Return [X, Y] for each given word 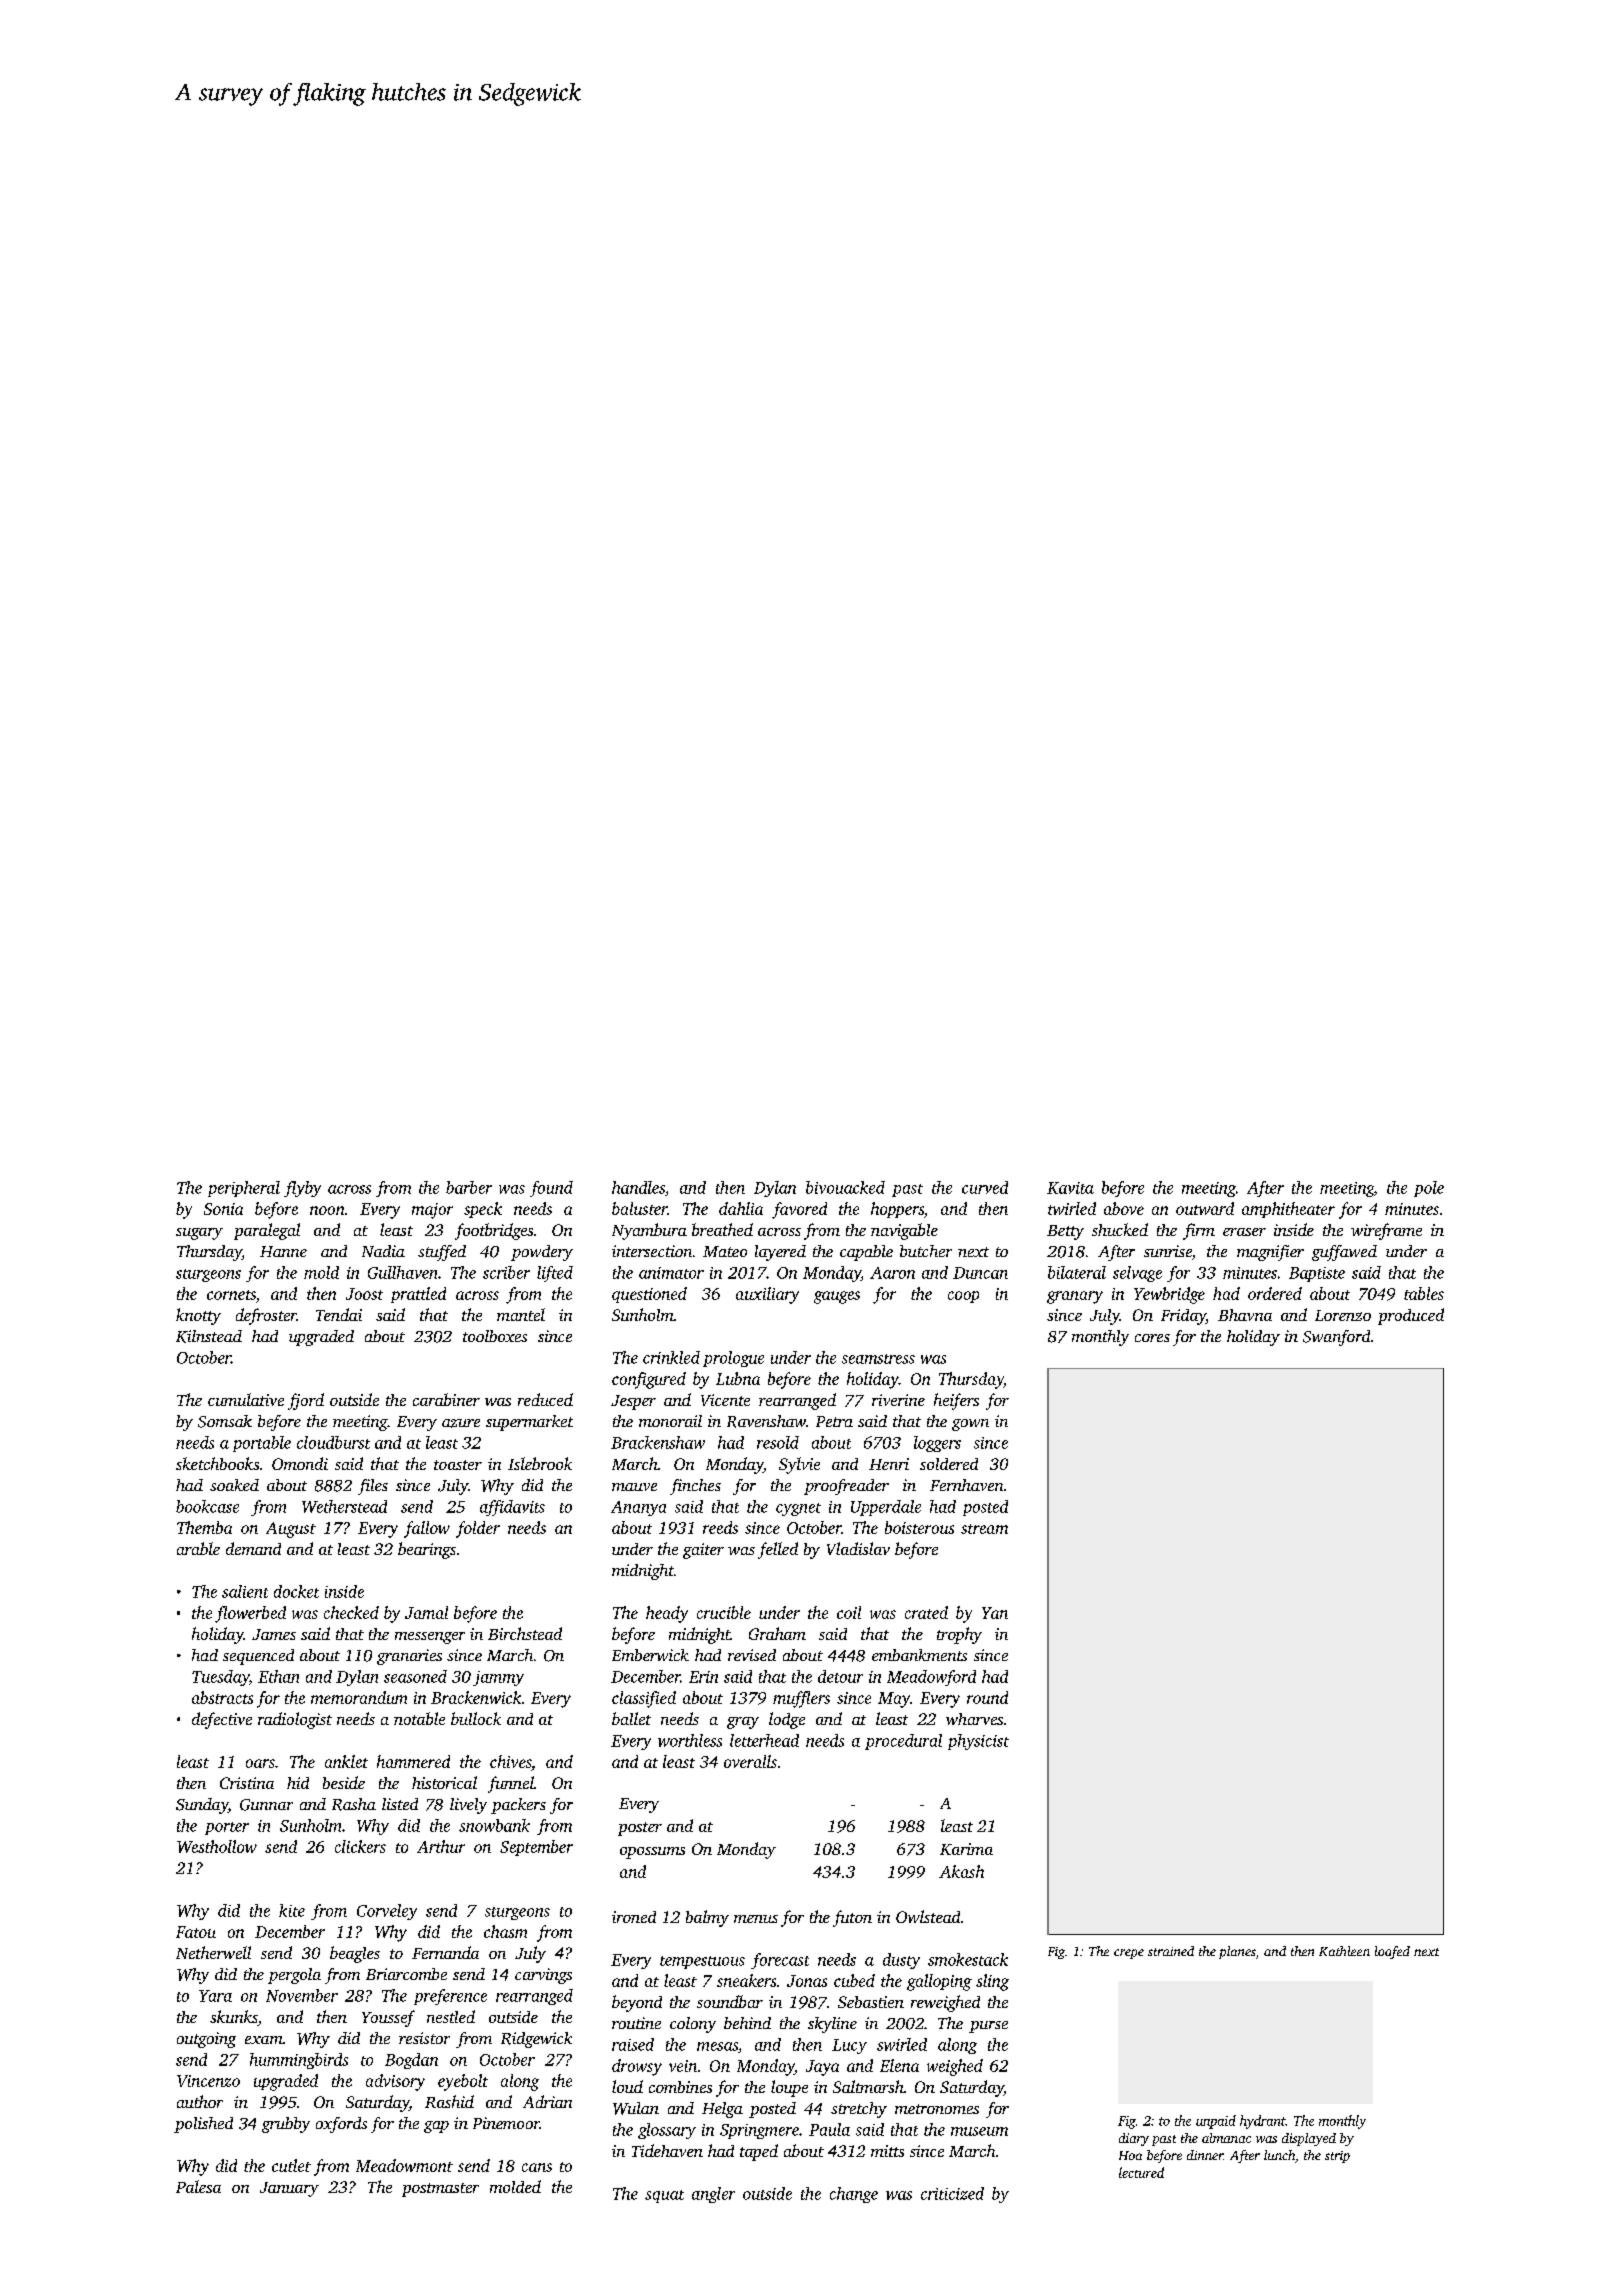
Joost [364, 1294]
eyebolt [463, 2082]
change [854, 2195]
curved [985, 1187]
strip [1337, 2157]
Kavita [1070, 1188]
